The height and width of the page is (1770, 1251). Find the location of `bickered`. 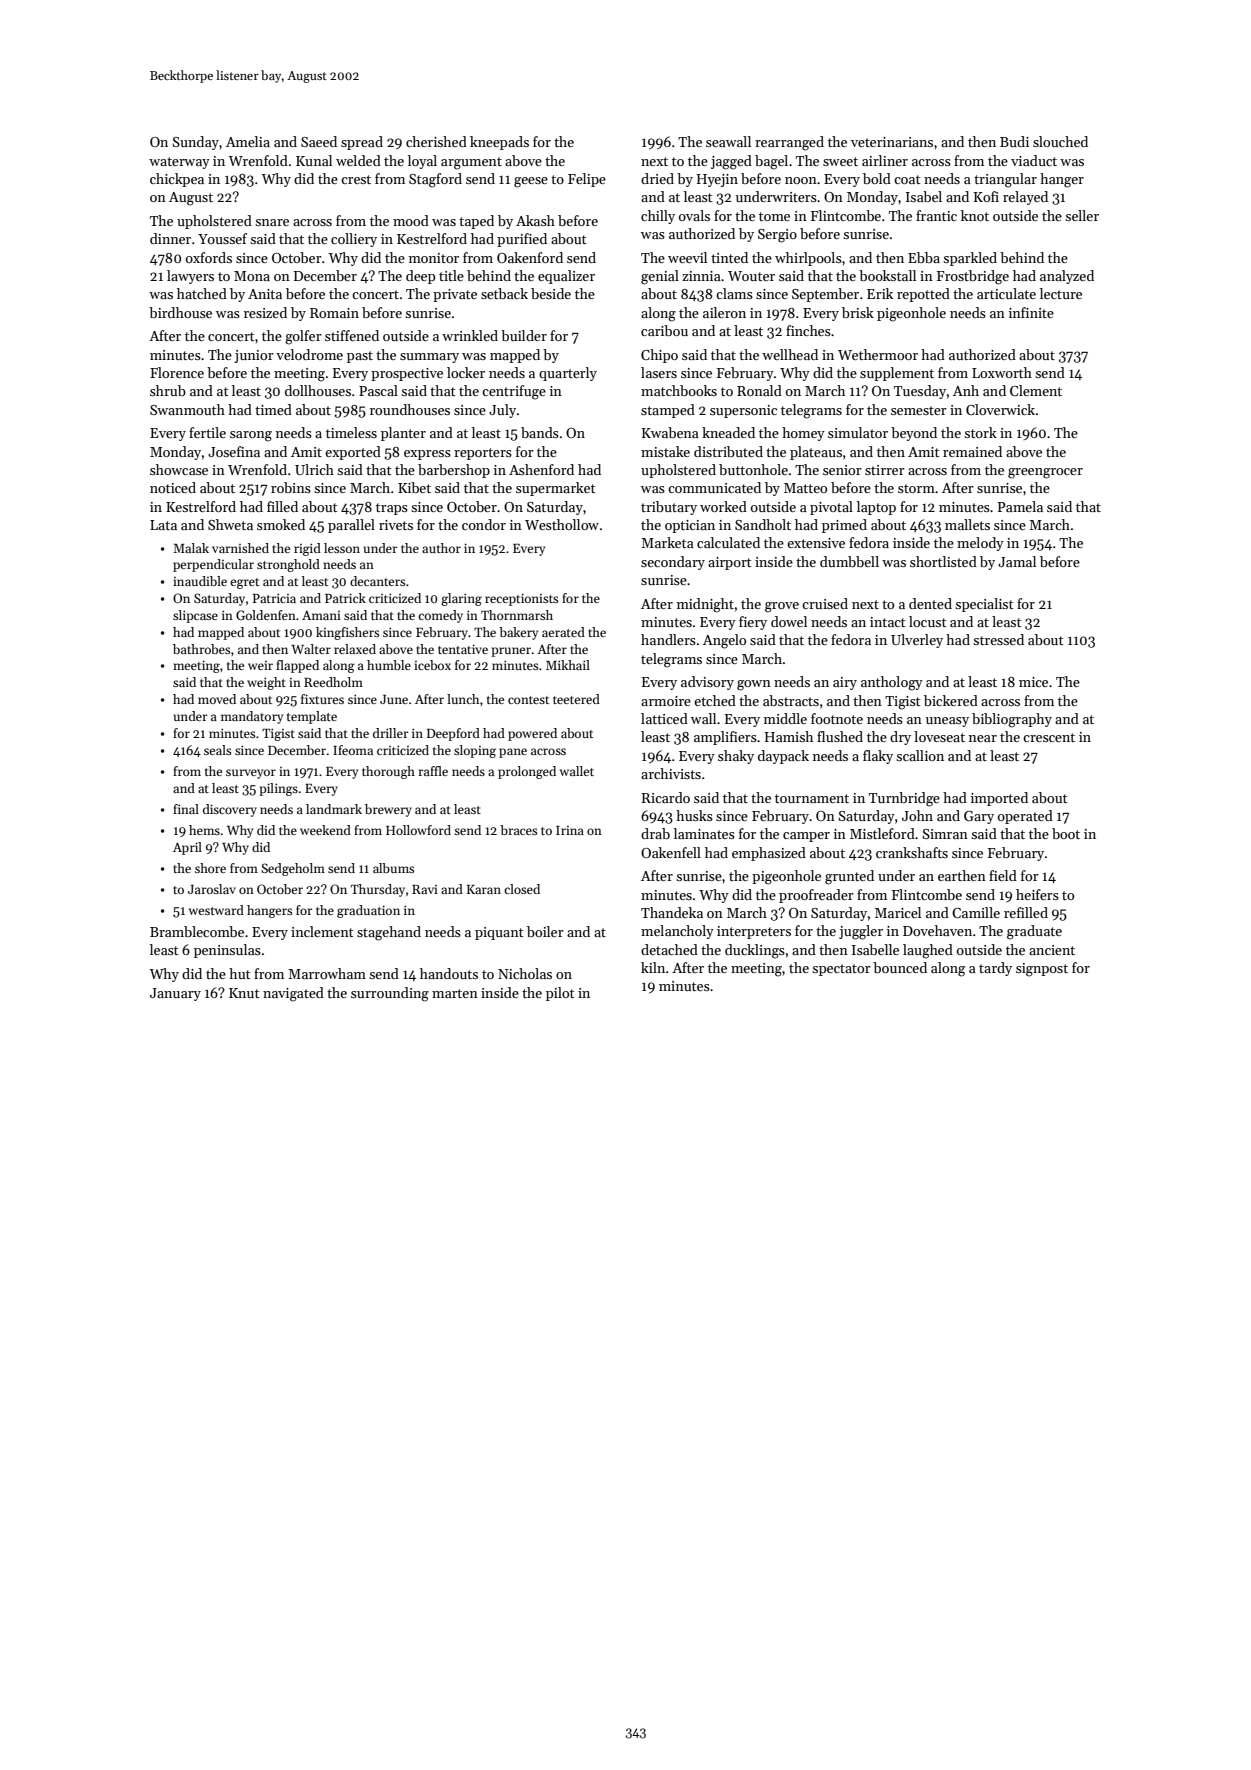

bickered is located at coordinates (951, 700).
